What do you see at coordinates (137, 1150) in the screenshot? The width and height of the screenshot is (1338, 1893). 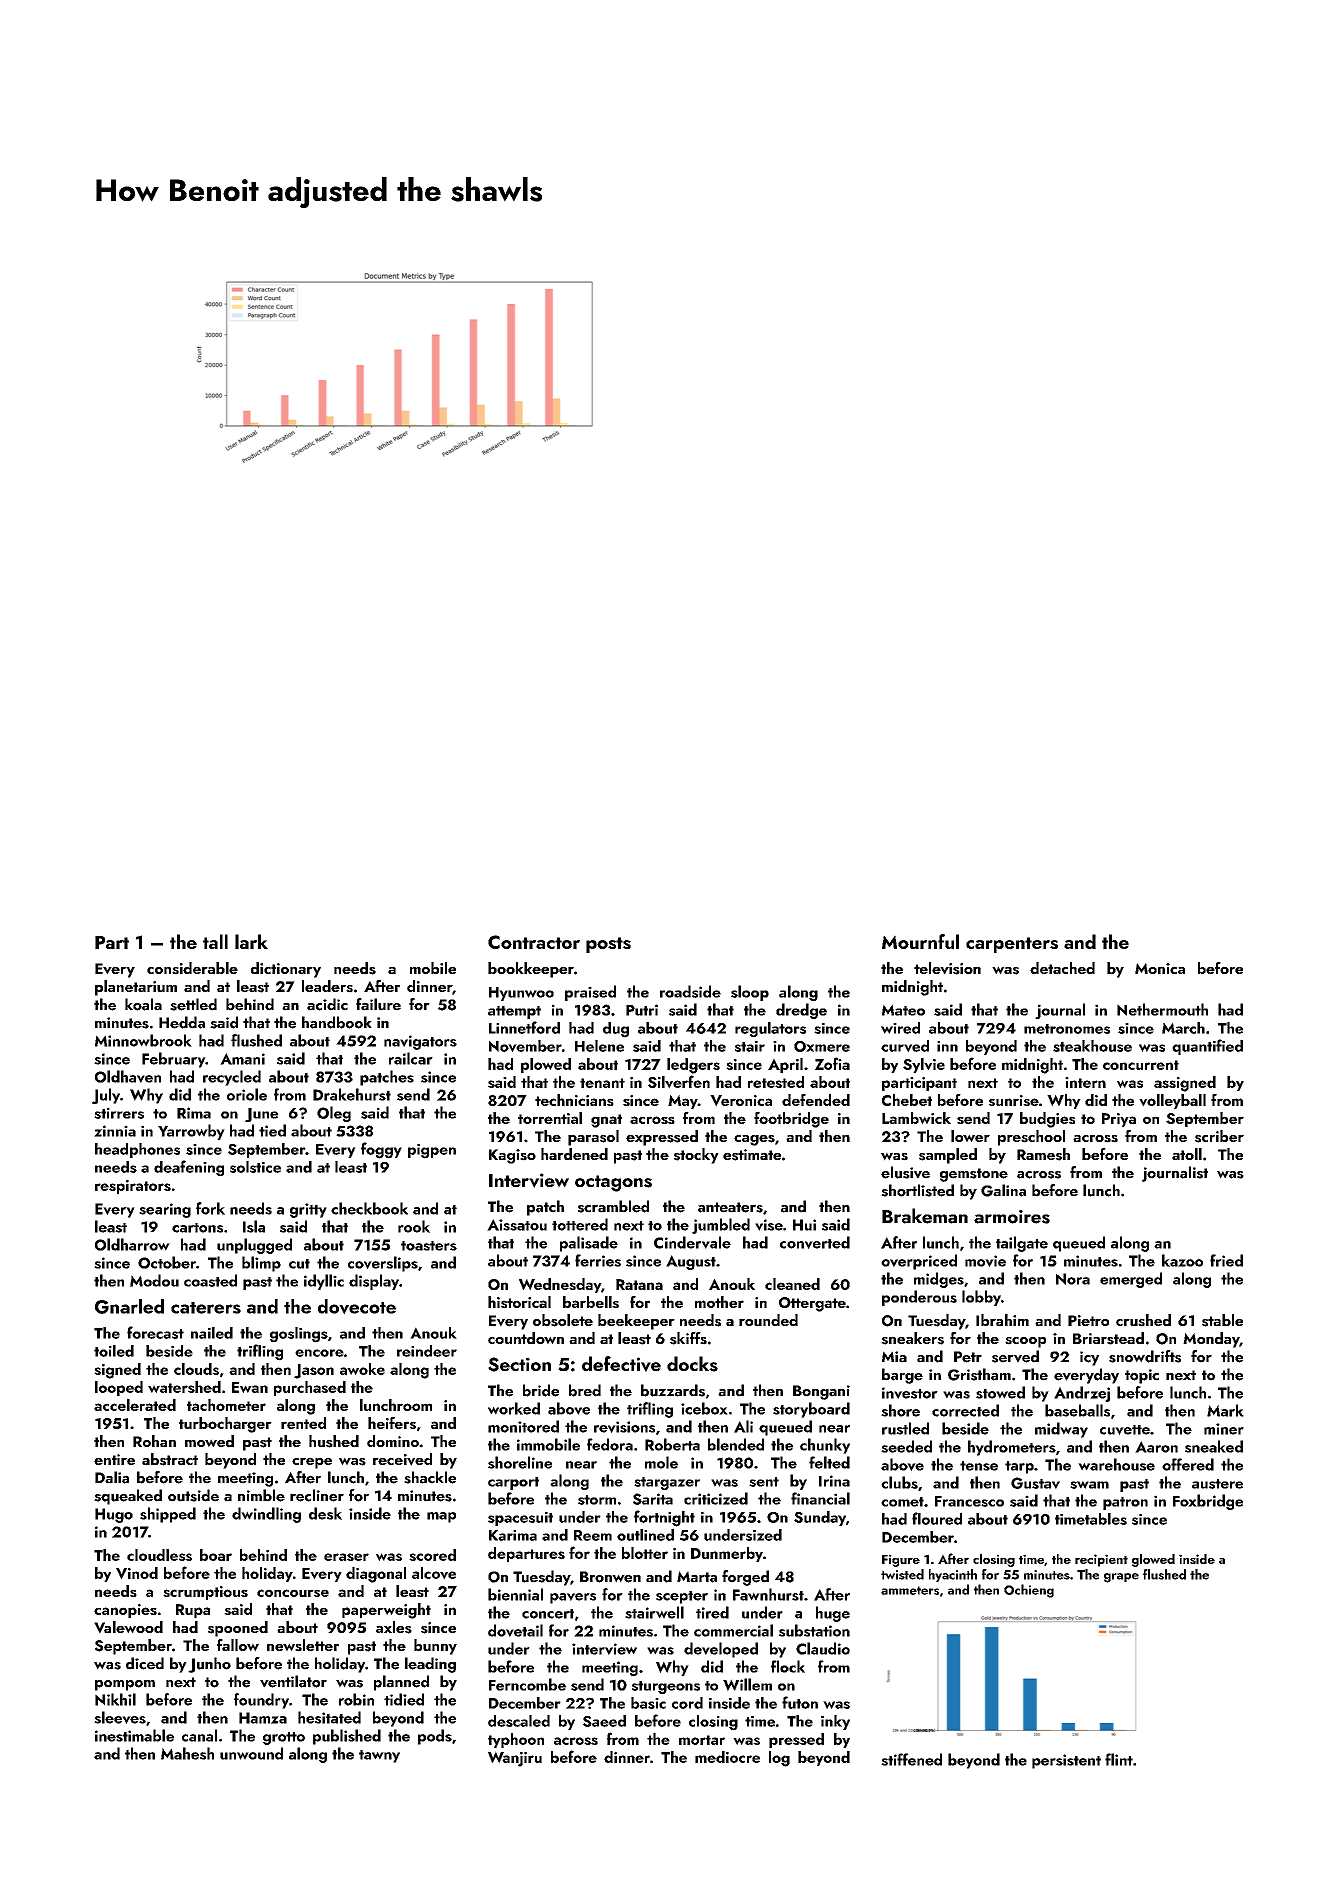 I see `headphones` at bounding box center [137, 1150].
